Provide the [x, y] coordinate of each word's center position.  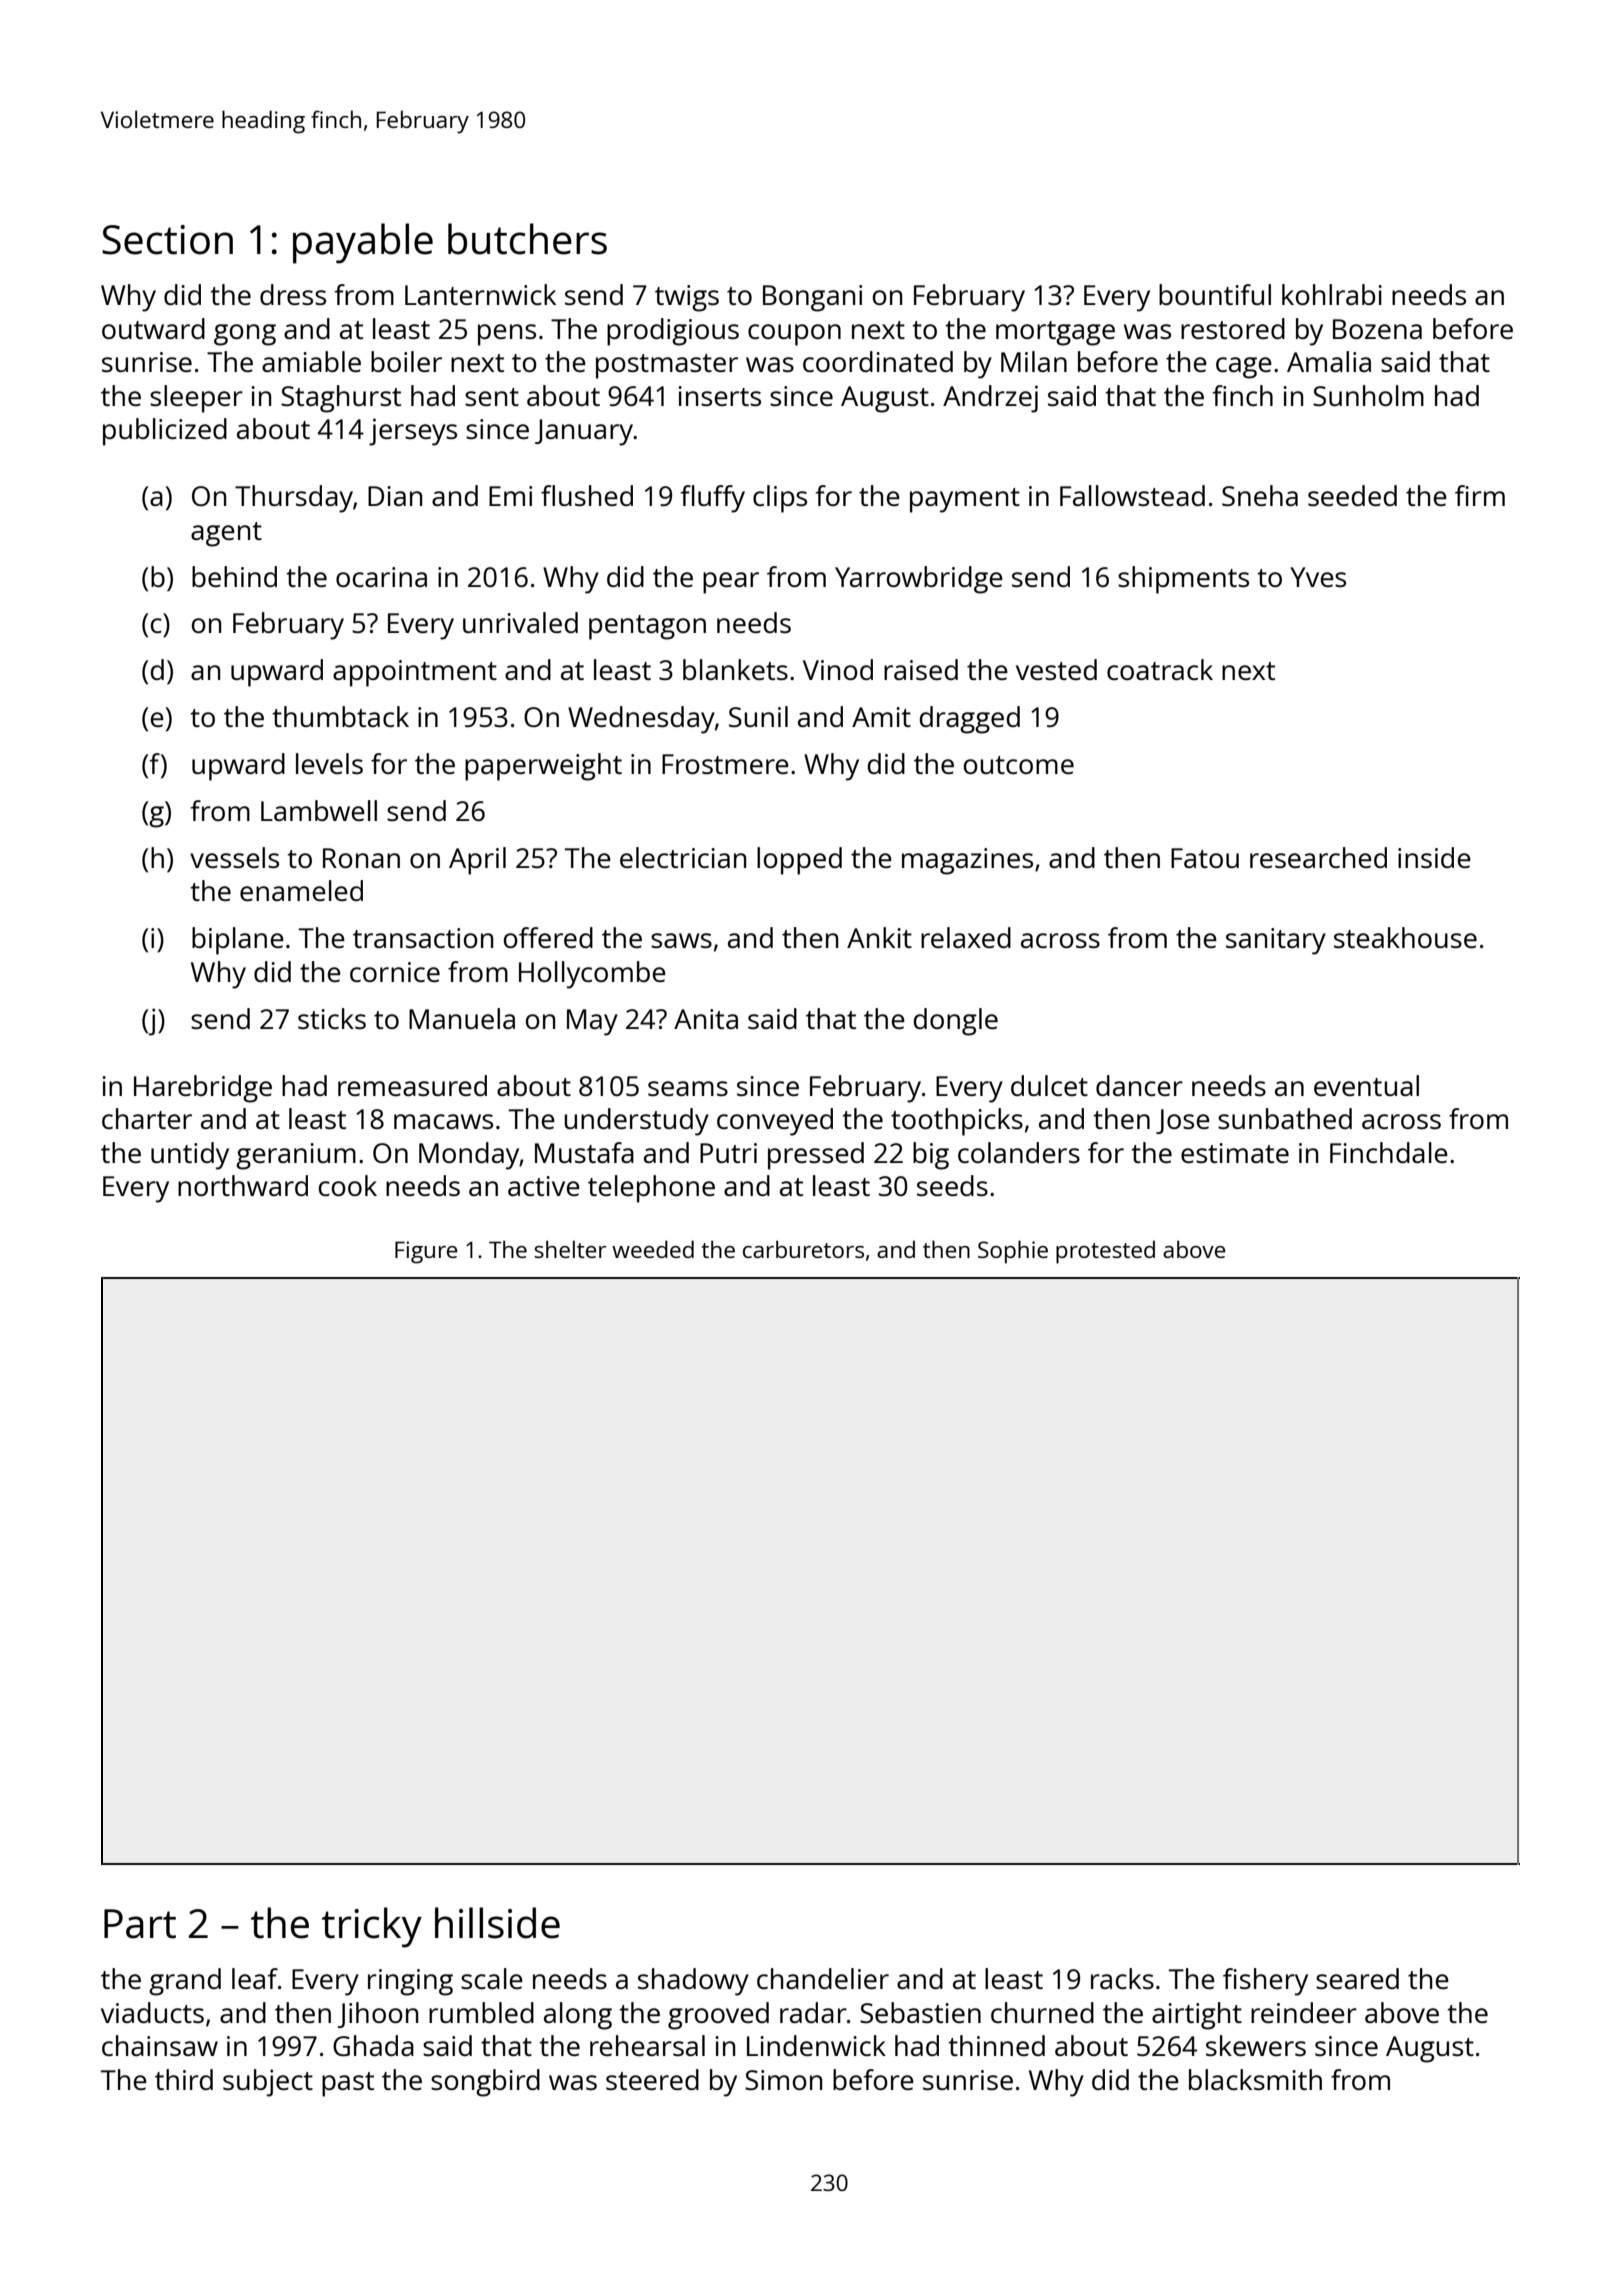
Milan [1034, 361]
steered [652, 2079]
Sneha [1260, 495]
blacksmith [1255, 2079]
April [477, 861]
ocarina [381, 577]
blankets [735, 669]
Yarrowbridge [919, 580]
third [184, 2079]
